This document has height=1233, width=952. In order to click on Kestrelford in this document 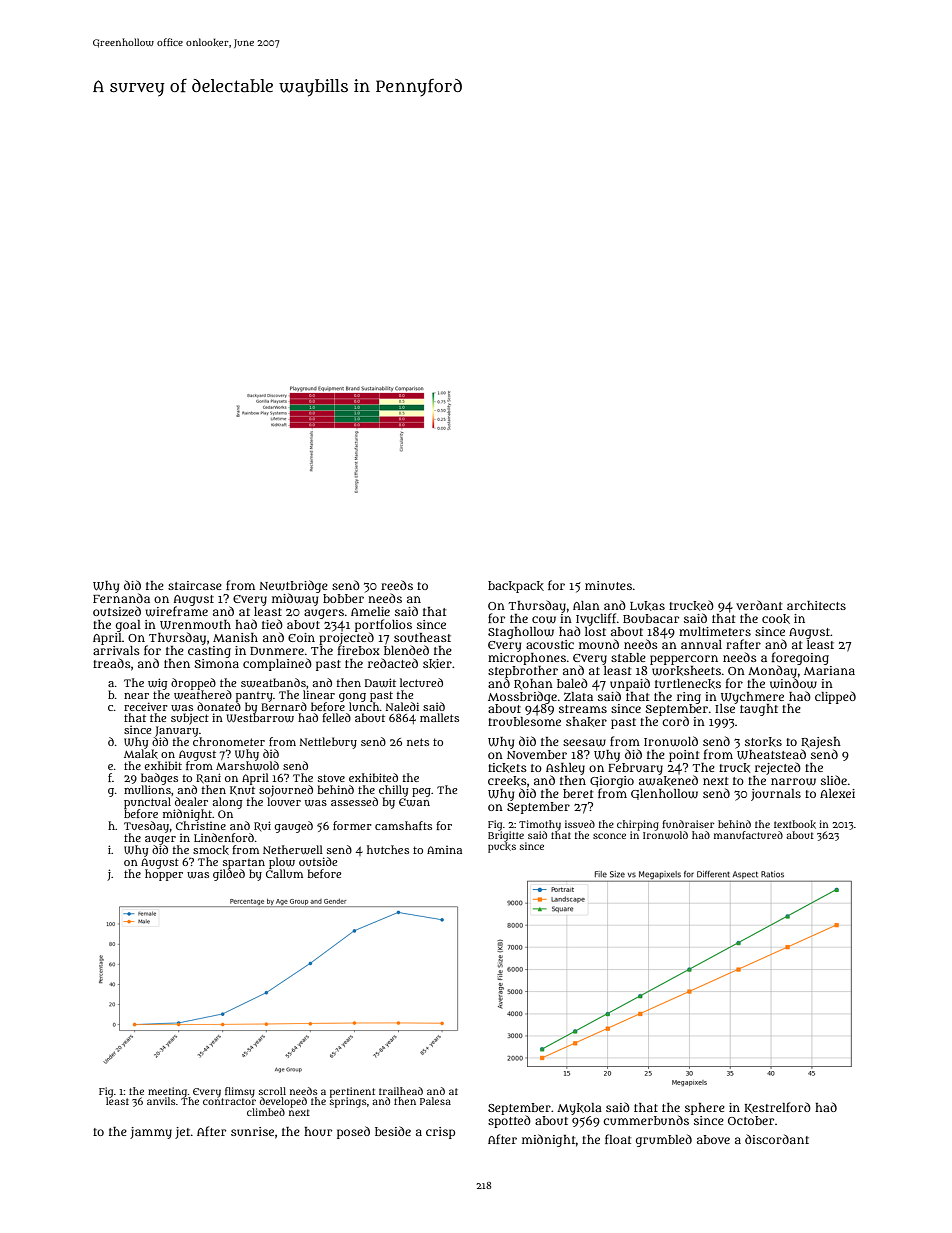, I will do `click(777, 1107)`.
